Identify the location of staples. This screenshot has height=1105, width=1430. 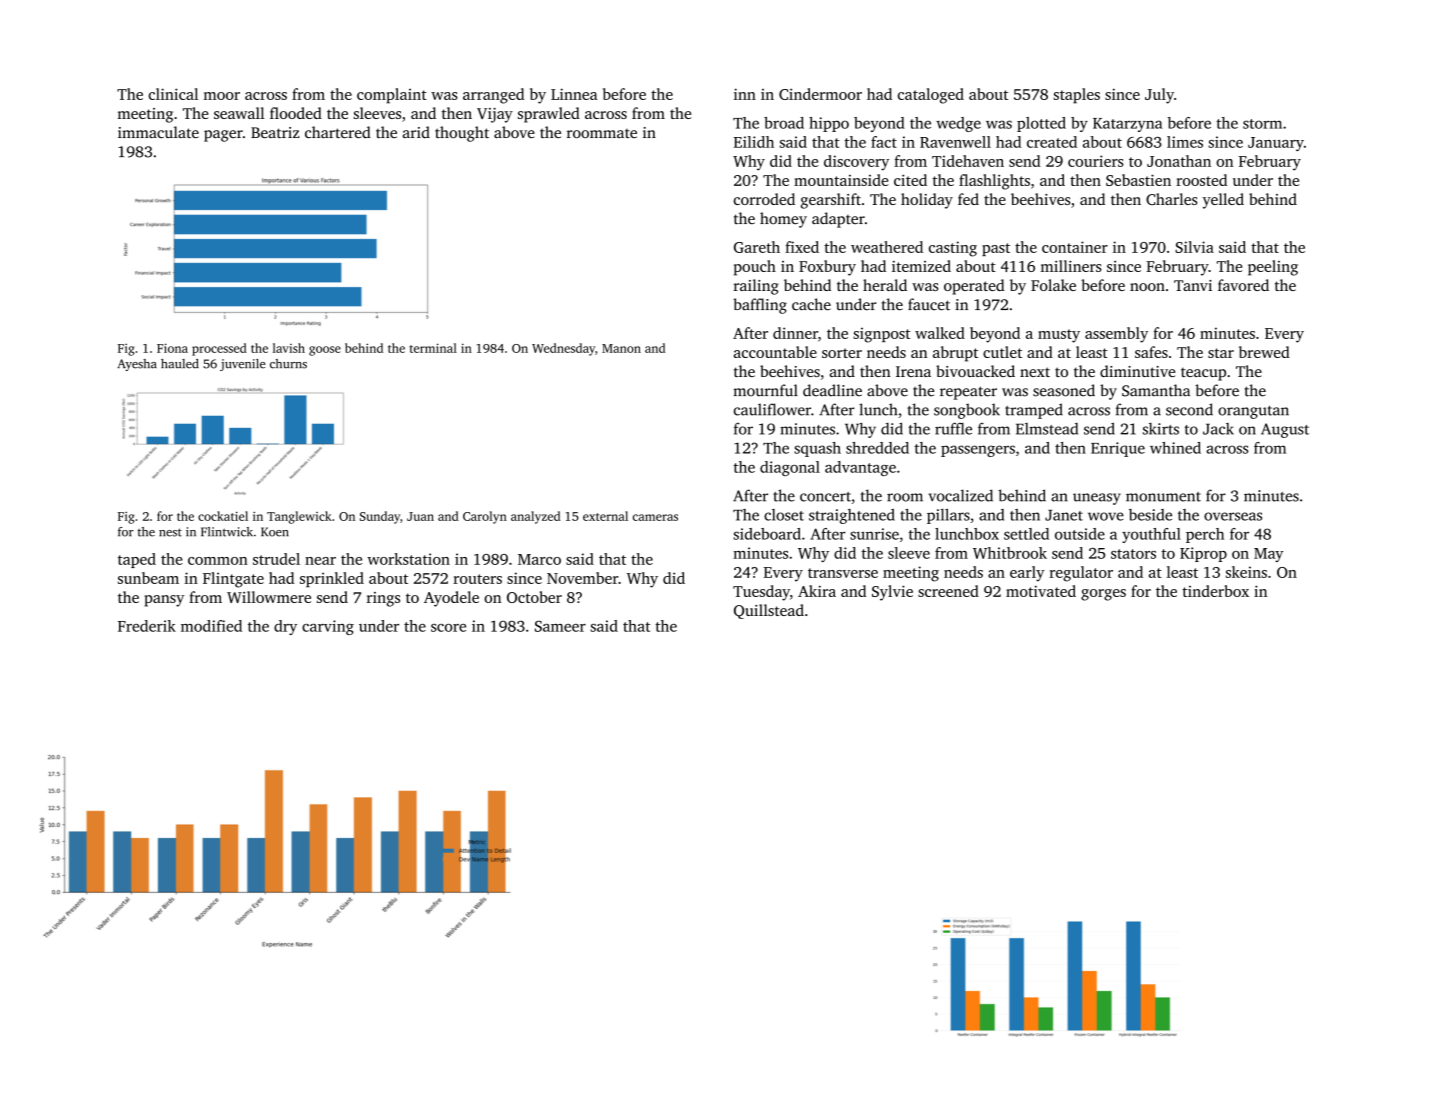
(1077, 96).
